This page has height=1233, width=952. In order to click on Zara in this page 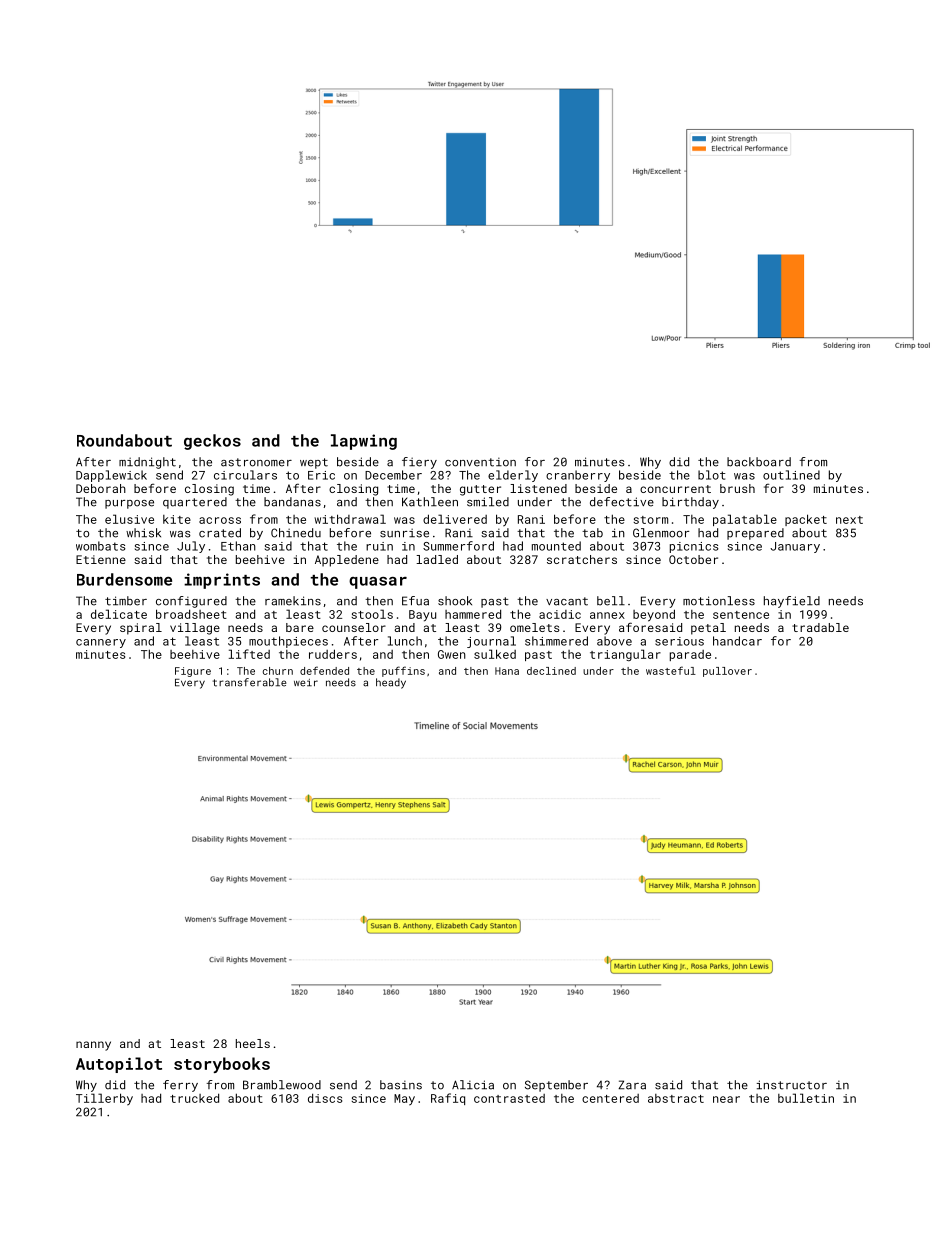, I will do `click(632, 1085)`.
